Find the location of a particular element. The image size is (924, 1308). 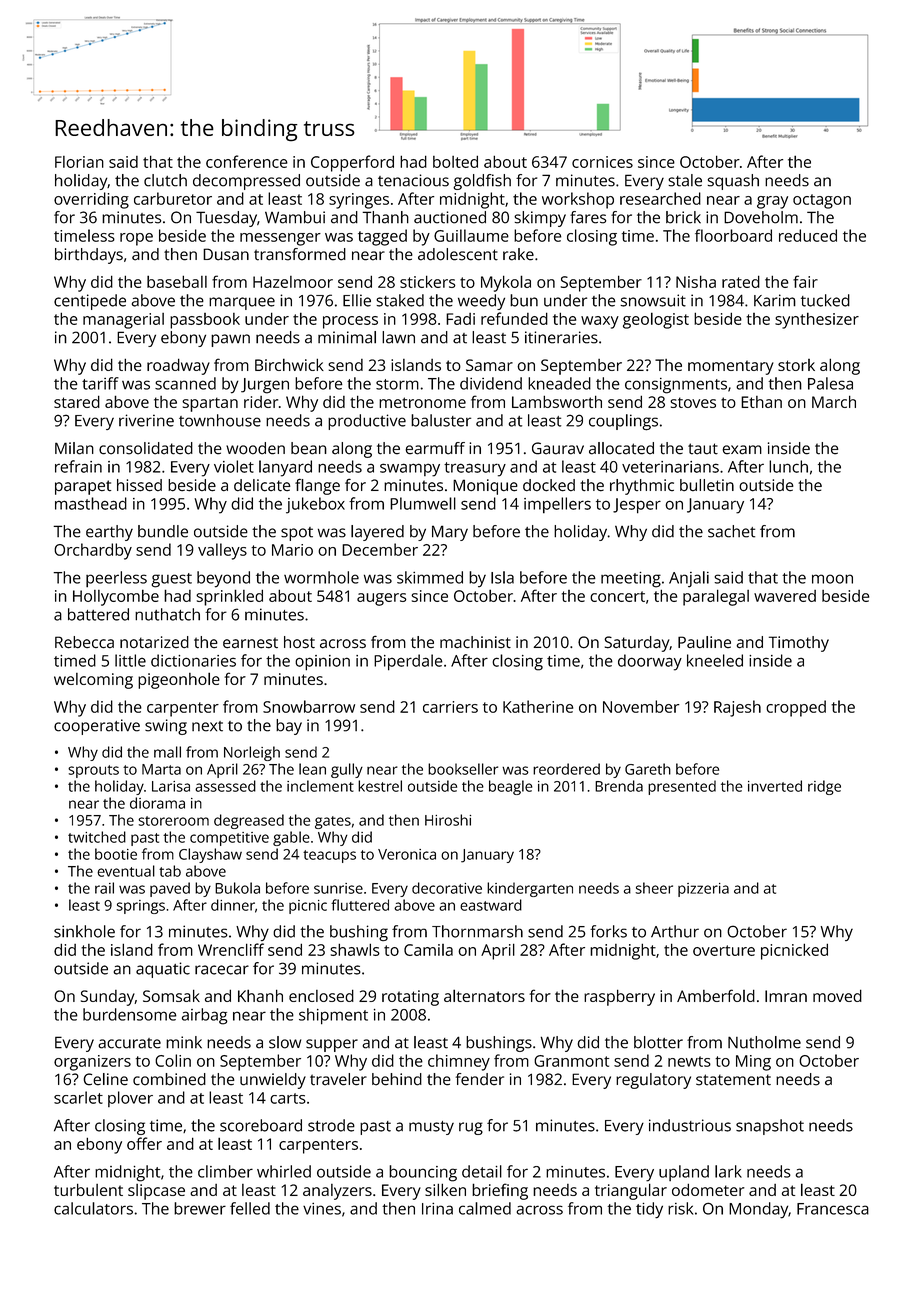

octagon is located at coordinates (822, 201).
